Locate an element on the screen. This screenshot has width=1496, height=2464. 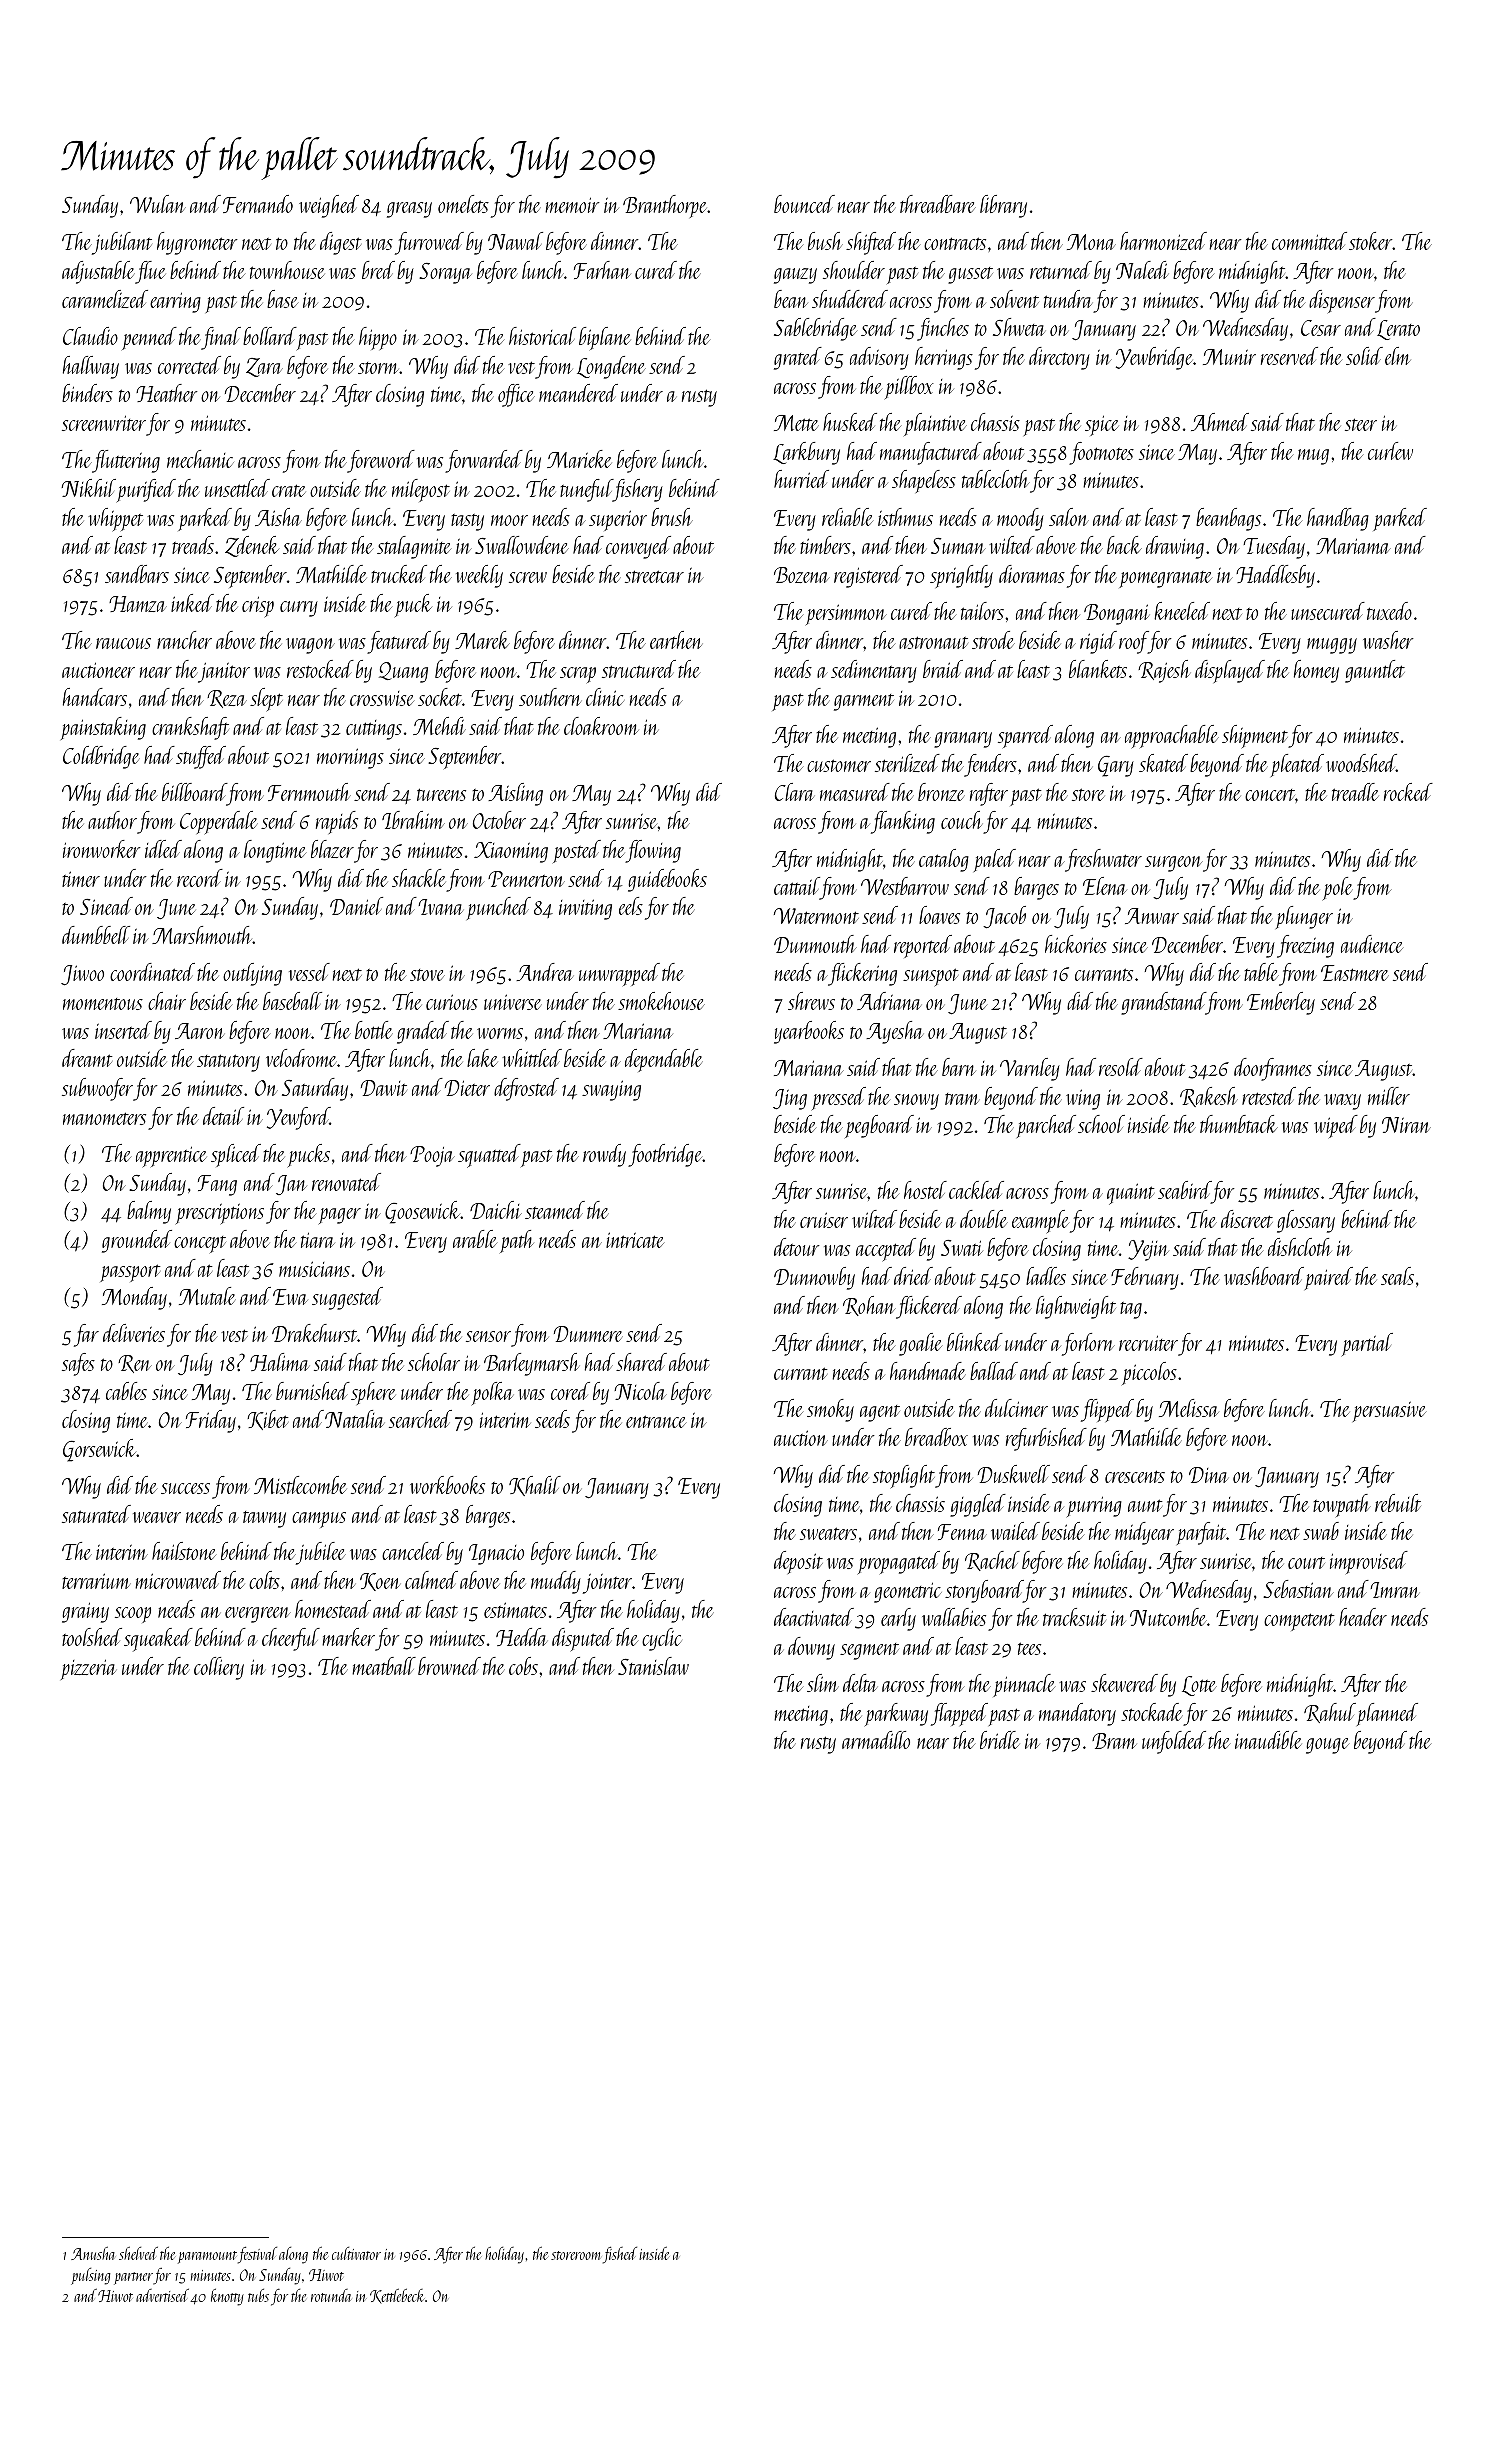
gusset is located at coordinates (970, 275).
